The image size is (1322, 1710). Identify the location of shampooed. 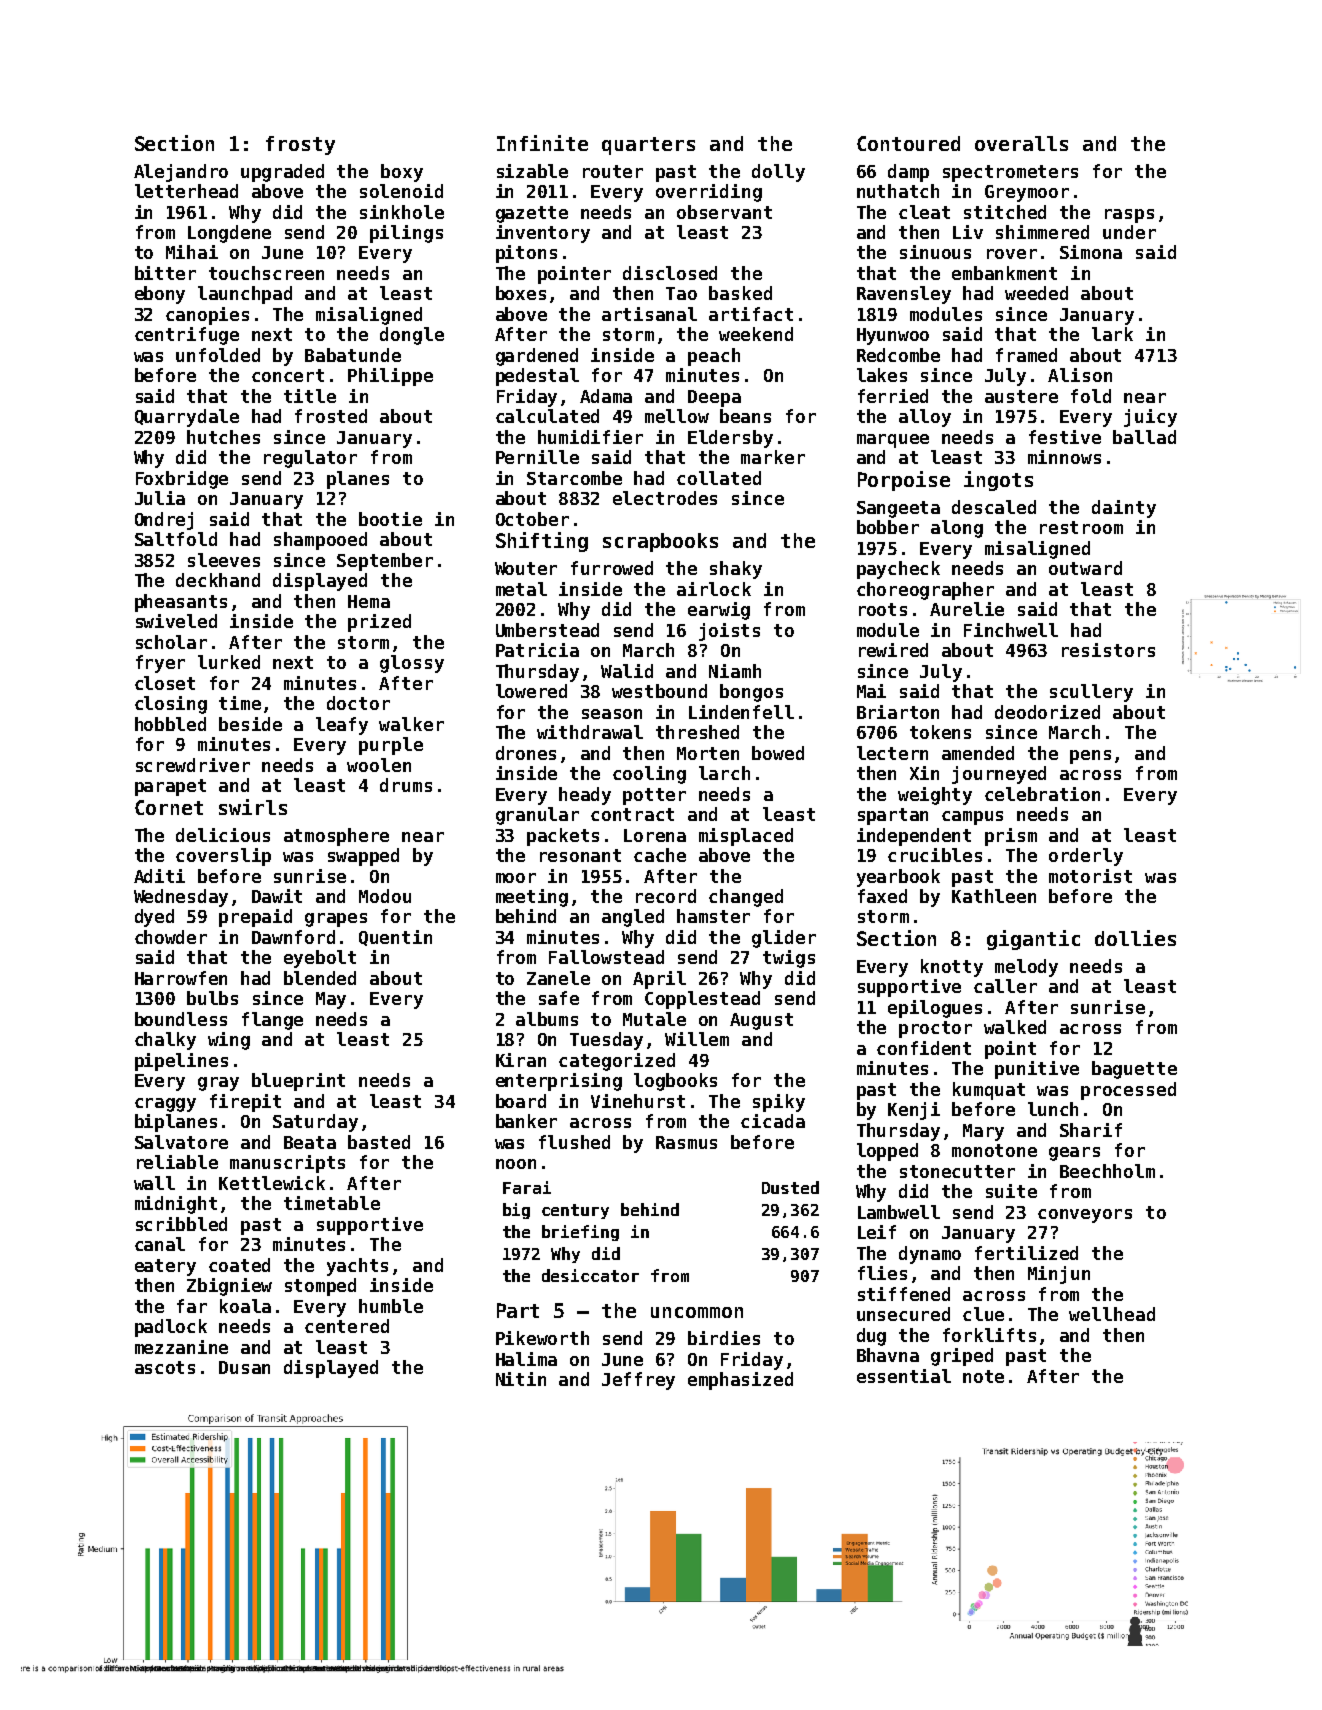
(320, 541).
